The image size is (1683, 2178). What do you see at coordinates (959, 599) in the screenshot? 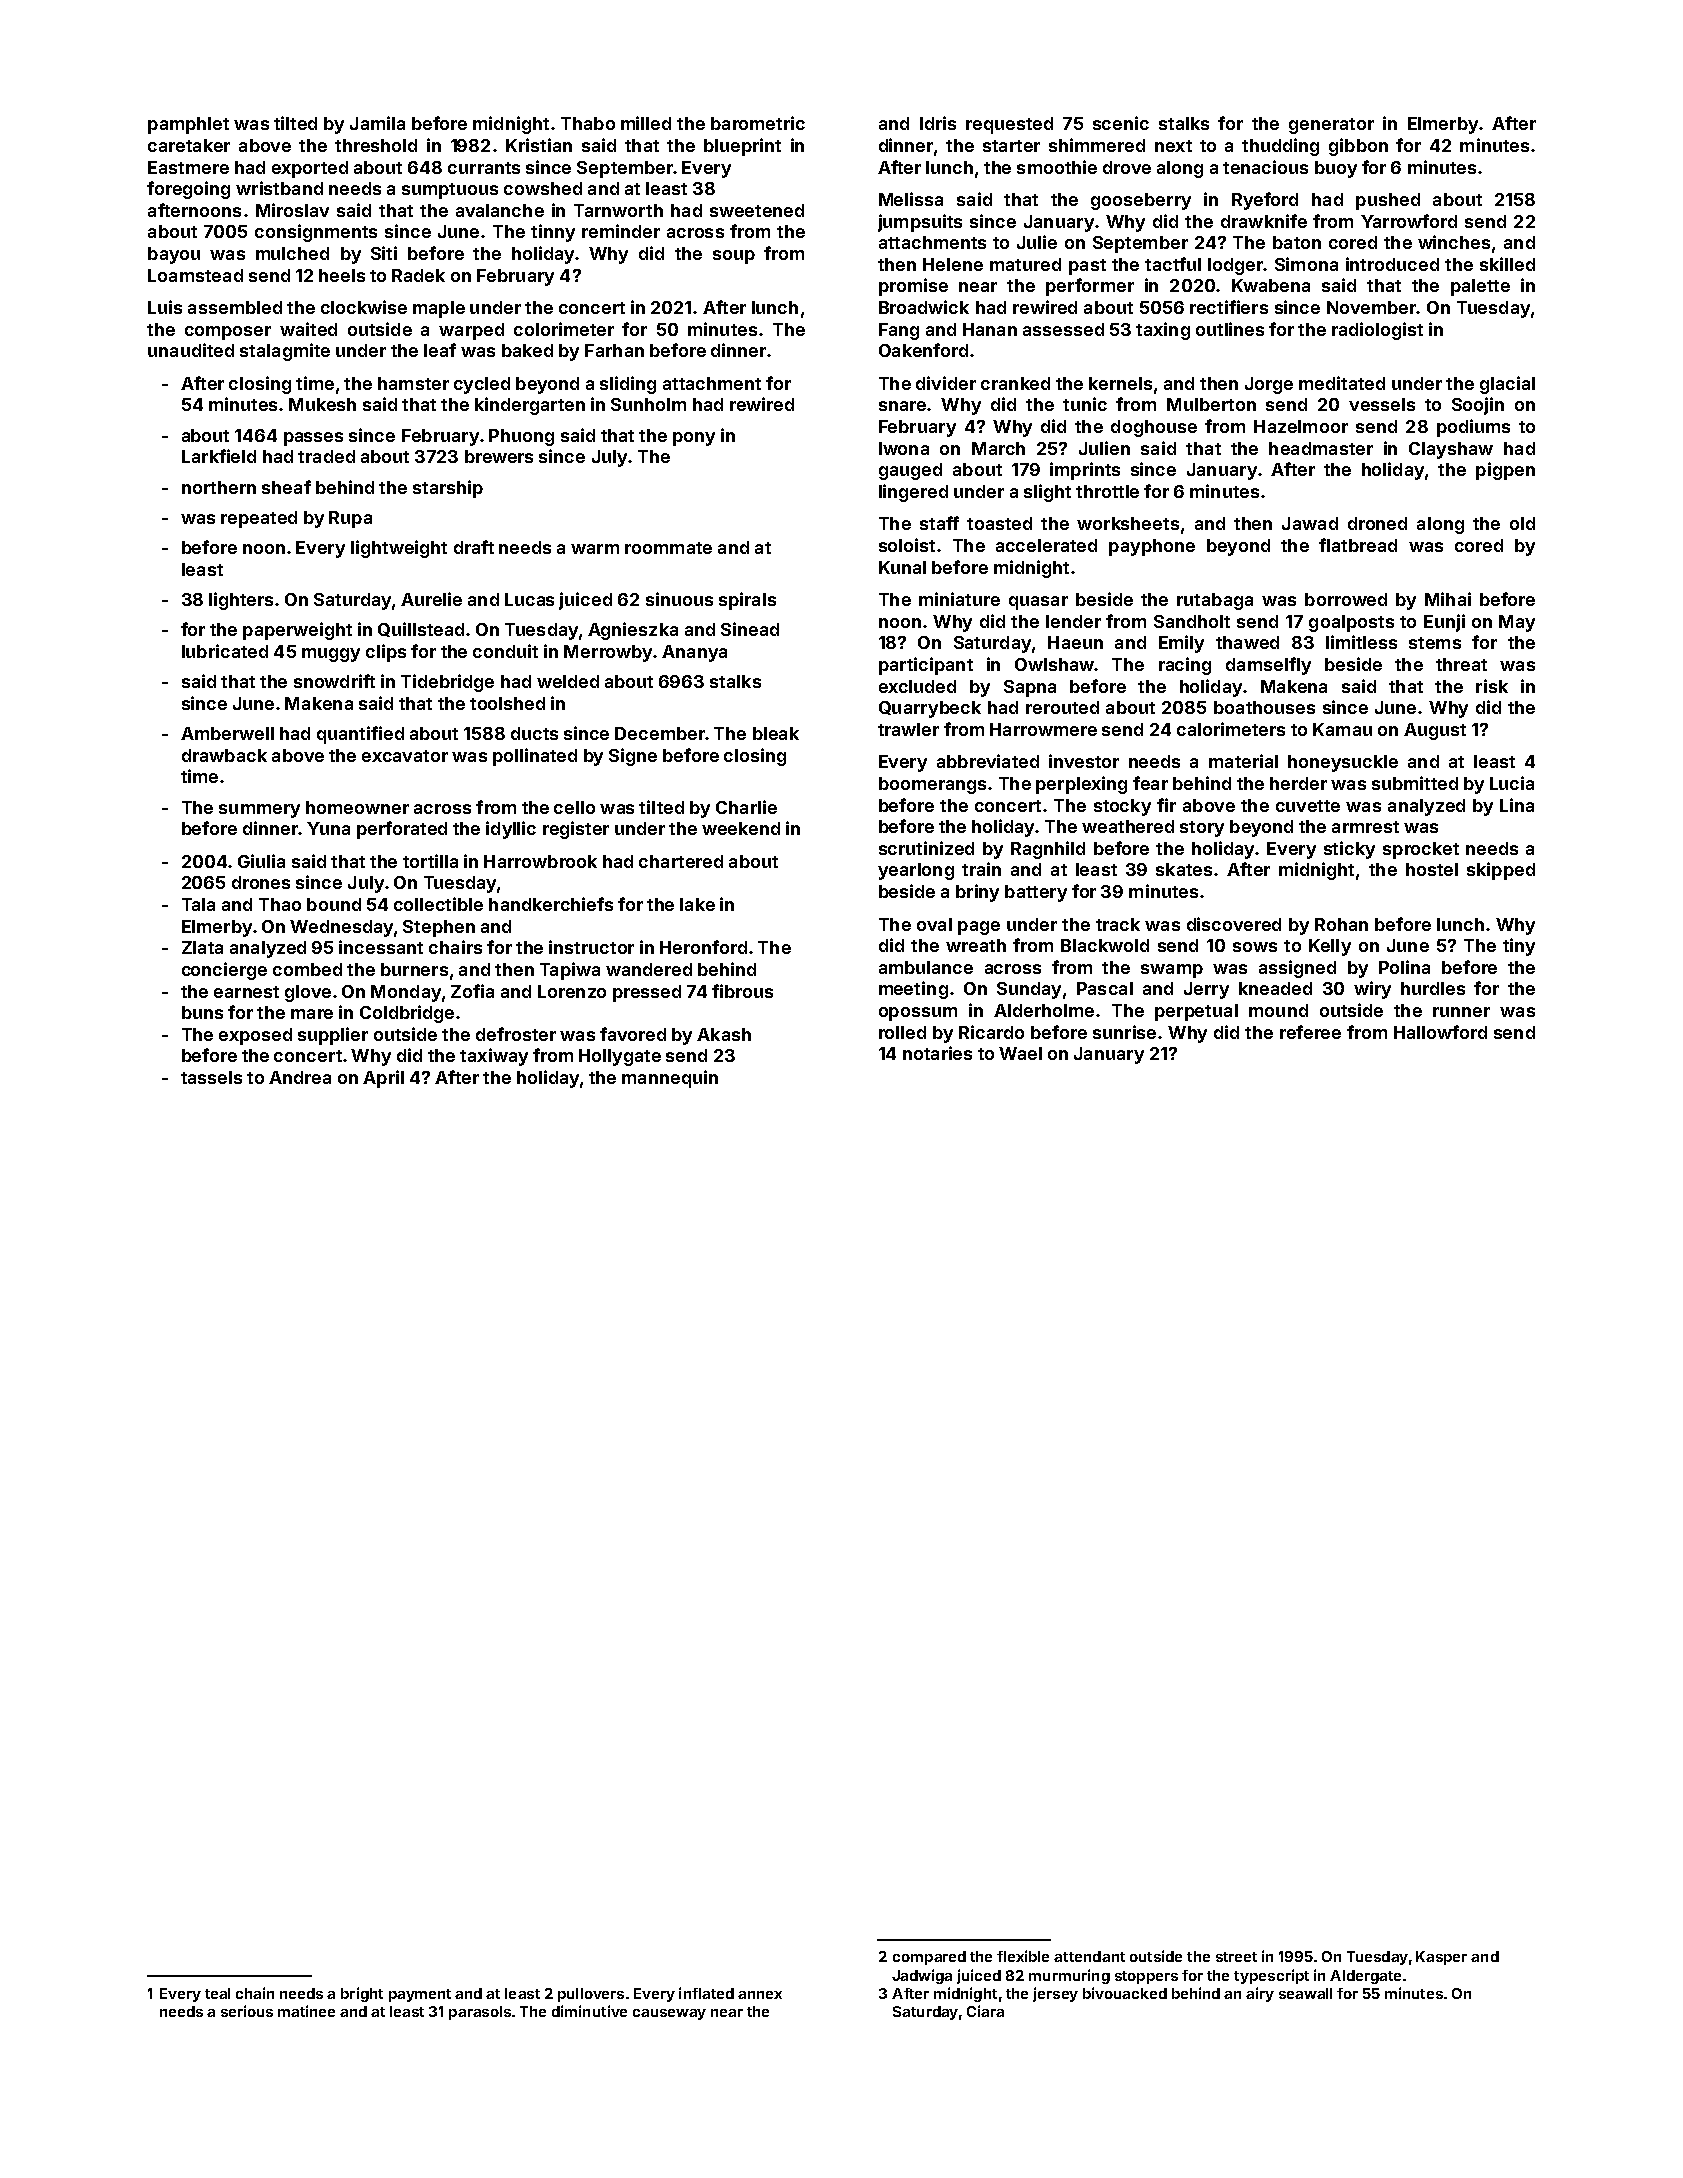
I see `miniature` at bounding box center [959, 599].
